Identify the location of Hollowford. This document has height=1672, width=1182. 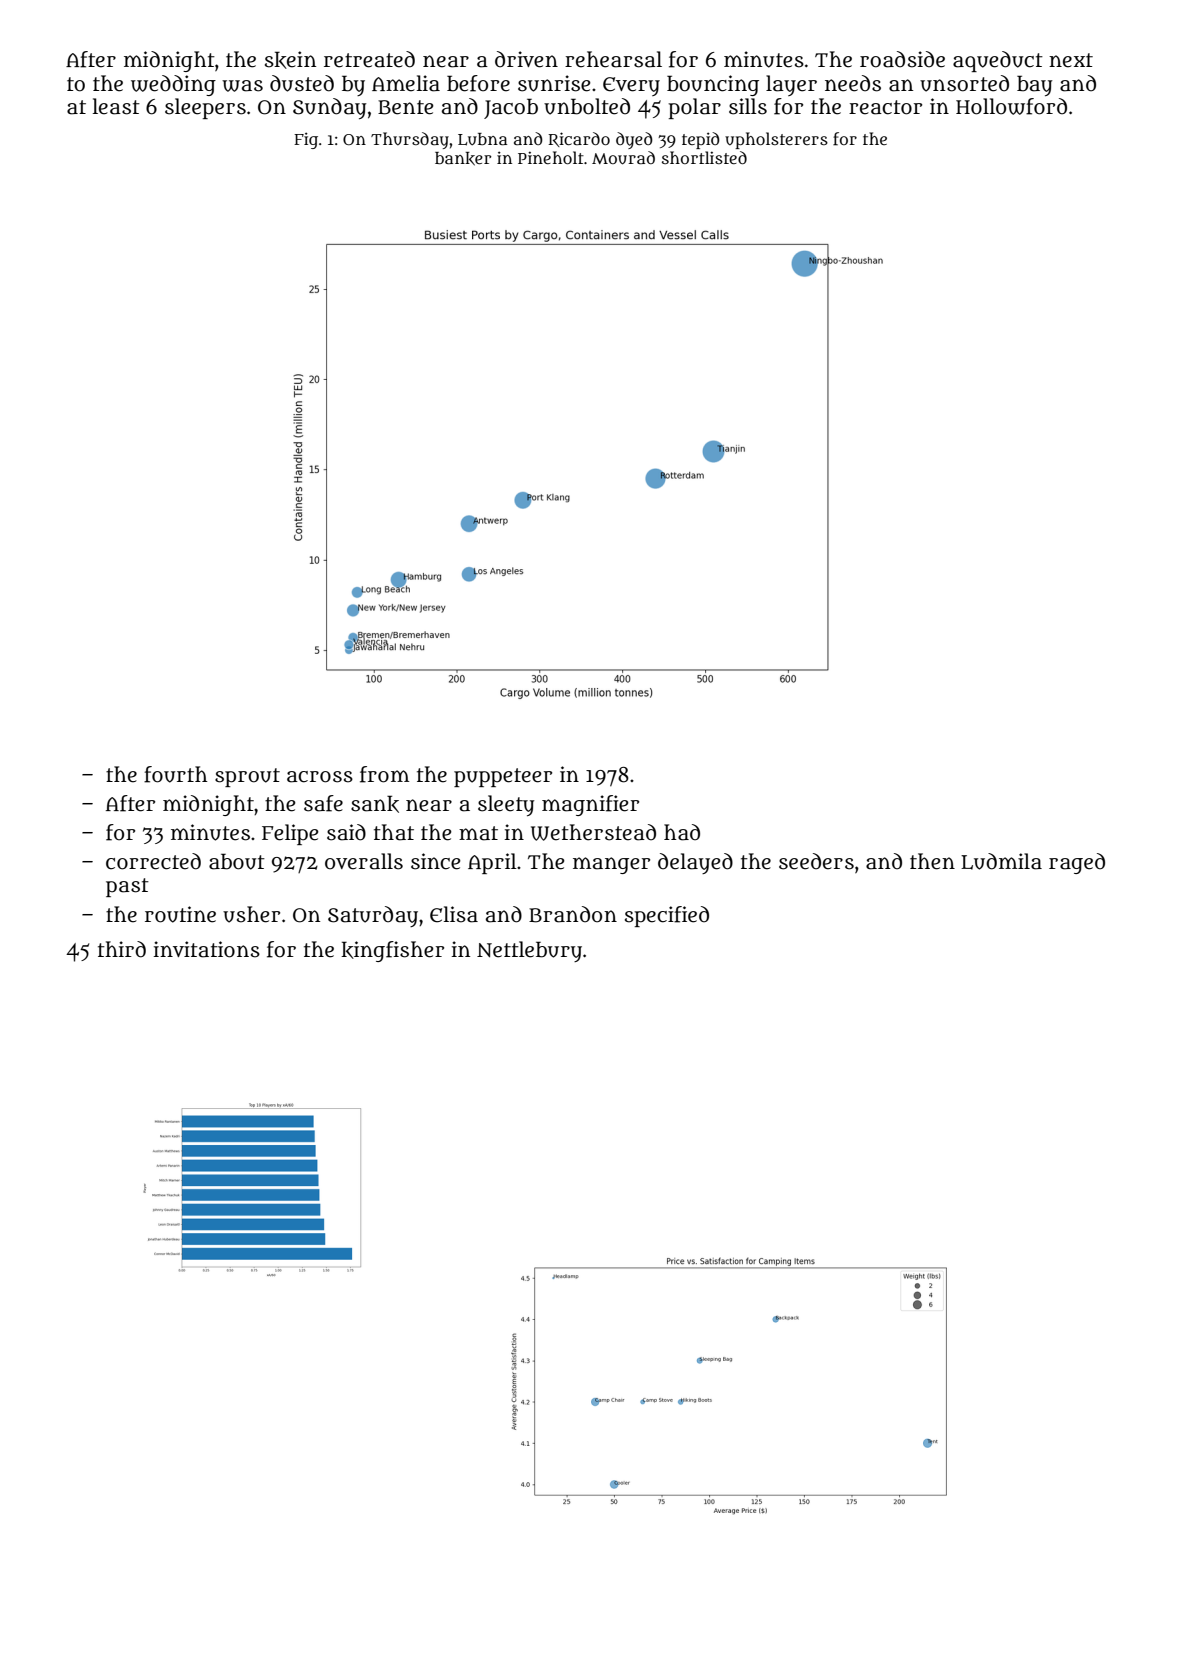
(1011, 106).
